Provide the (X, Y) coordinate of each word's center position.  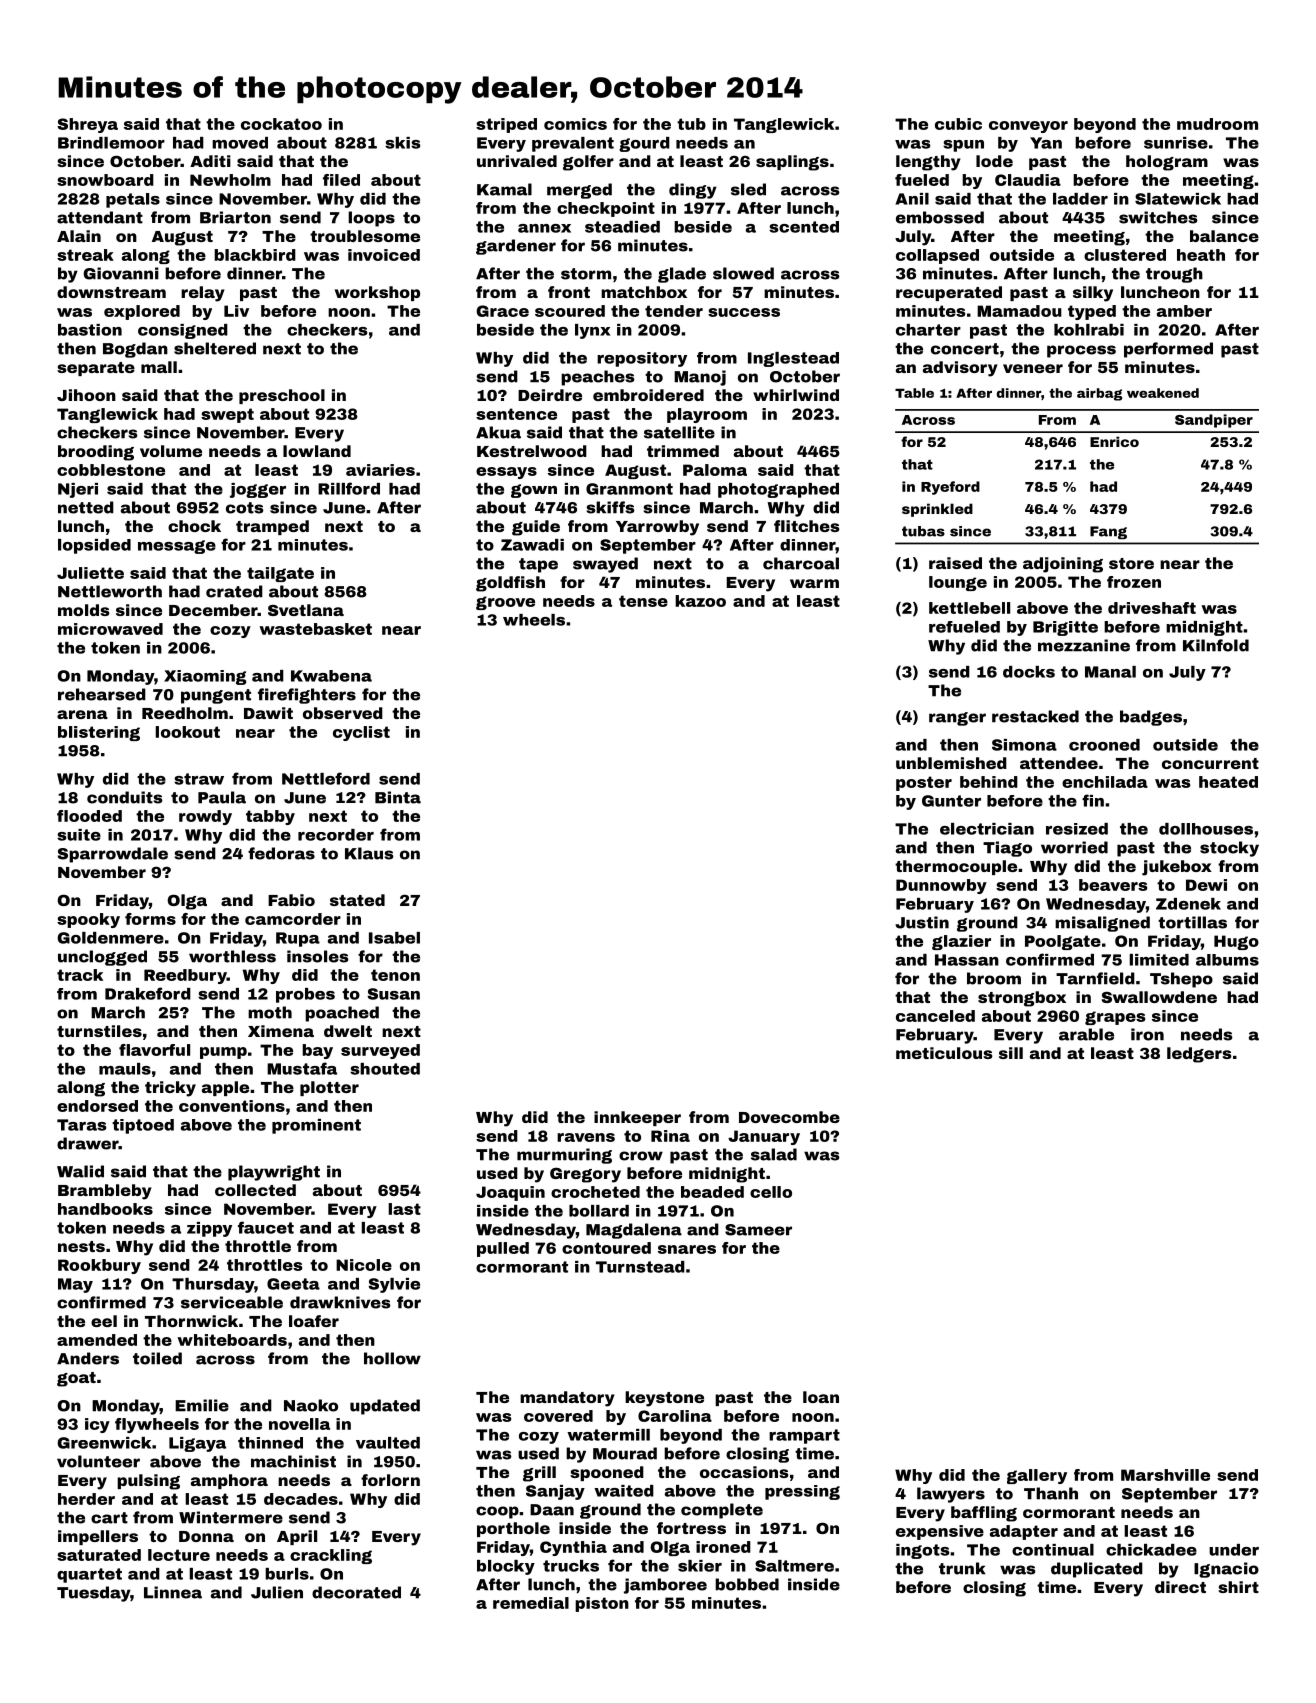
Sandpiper (1214, 421)
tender (674, 311)
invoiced (384, 255)
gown (534, 491)
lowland (317, 451)
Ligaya (197, 1444)
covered (558, 1416)
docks (1029, 672)
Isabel (394, 938)
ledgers (1199, 1055)
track (80, 975)
